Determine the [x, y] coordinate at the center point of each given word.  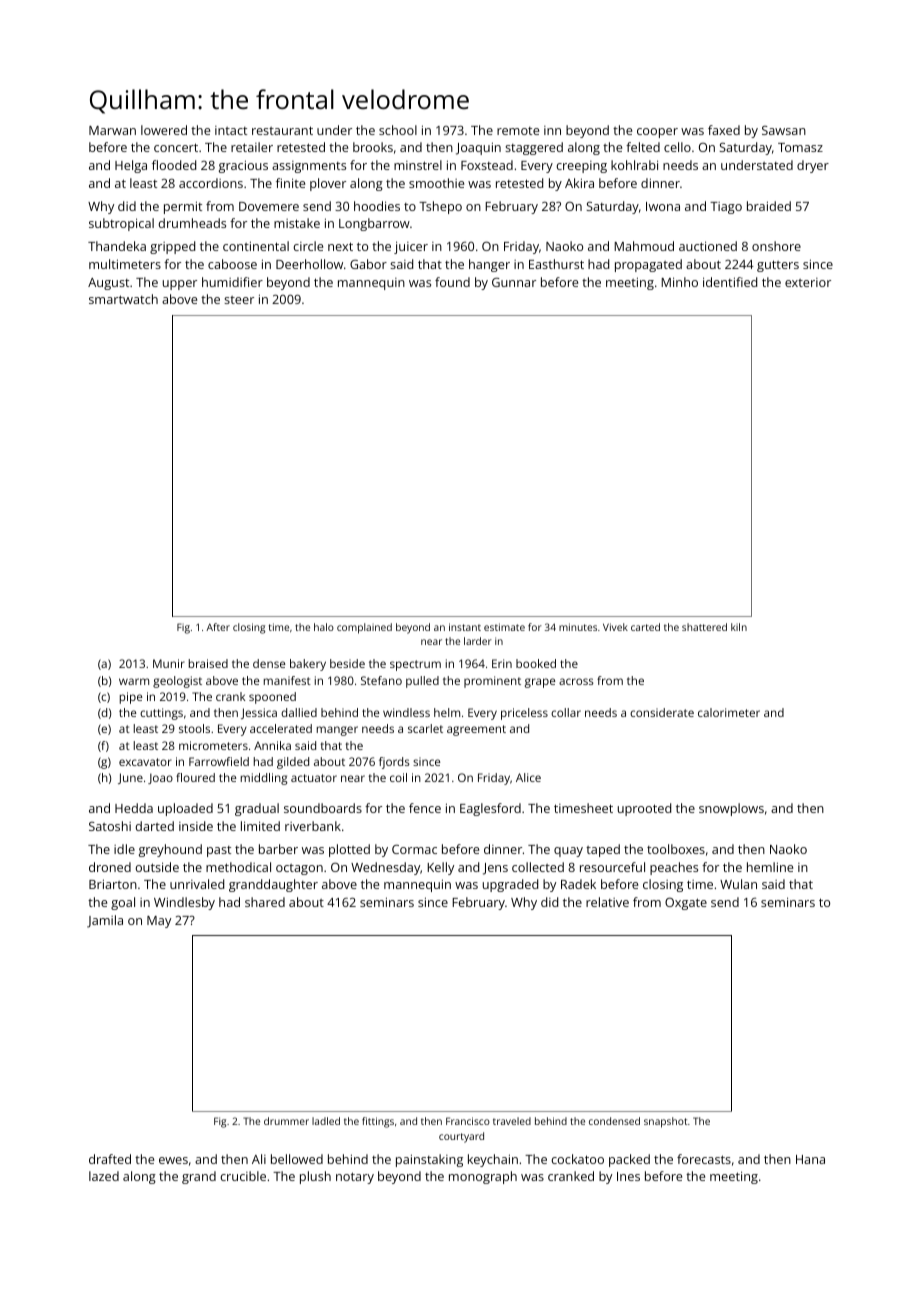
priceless [524, 714]
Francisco [468, 1121]
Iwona [663, 206]
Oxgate [686, 903]
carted [645, 627]
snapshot [666, 1122]
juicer [411, 247]
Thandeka [117, 246]
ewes [173, 1160]
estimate [504, 627]
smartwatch [123, 299]
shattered [704, 627]
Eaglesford [490, 809]
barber [278, 849]
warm [134, 681]
